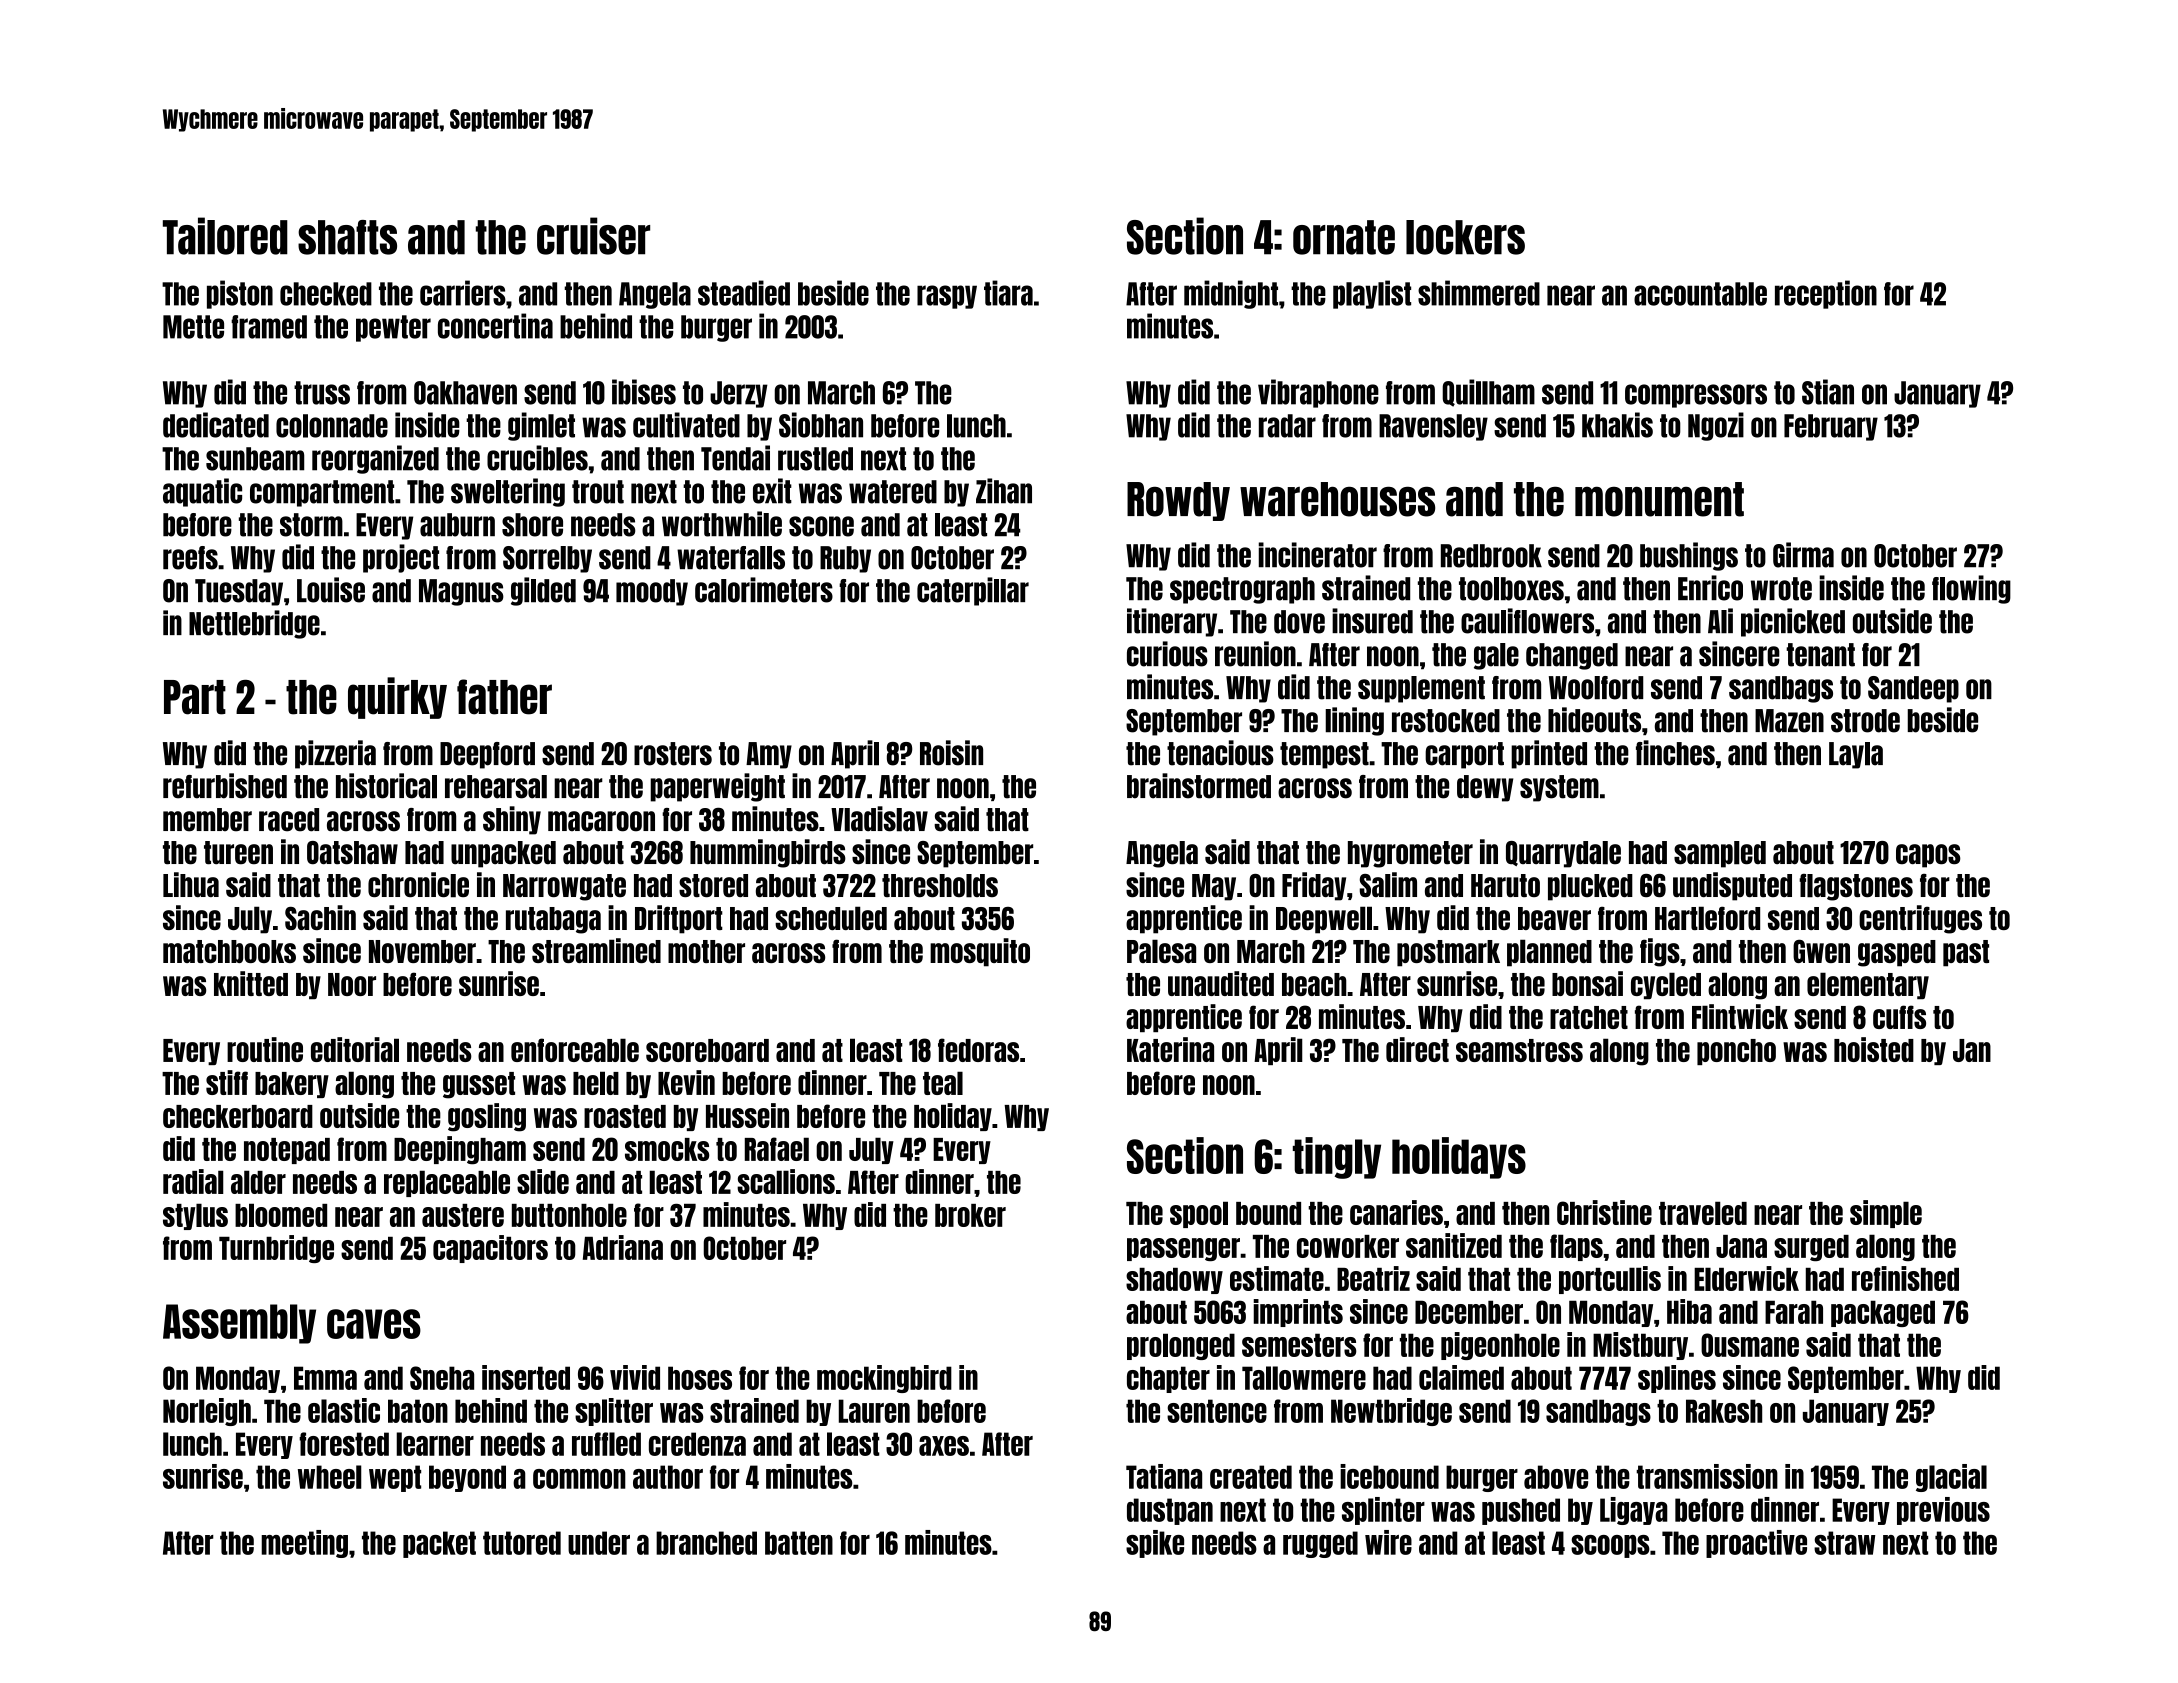  What do you see at coordinates (512, 820) in the screenshot?
I see `shiny` at bounding box center [512, 820].
